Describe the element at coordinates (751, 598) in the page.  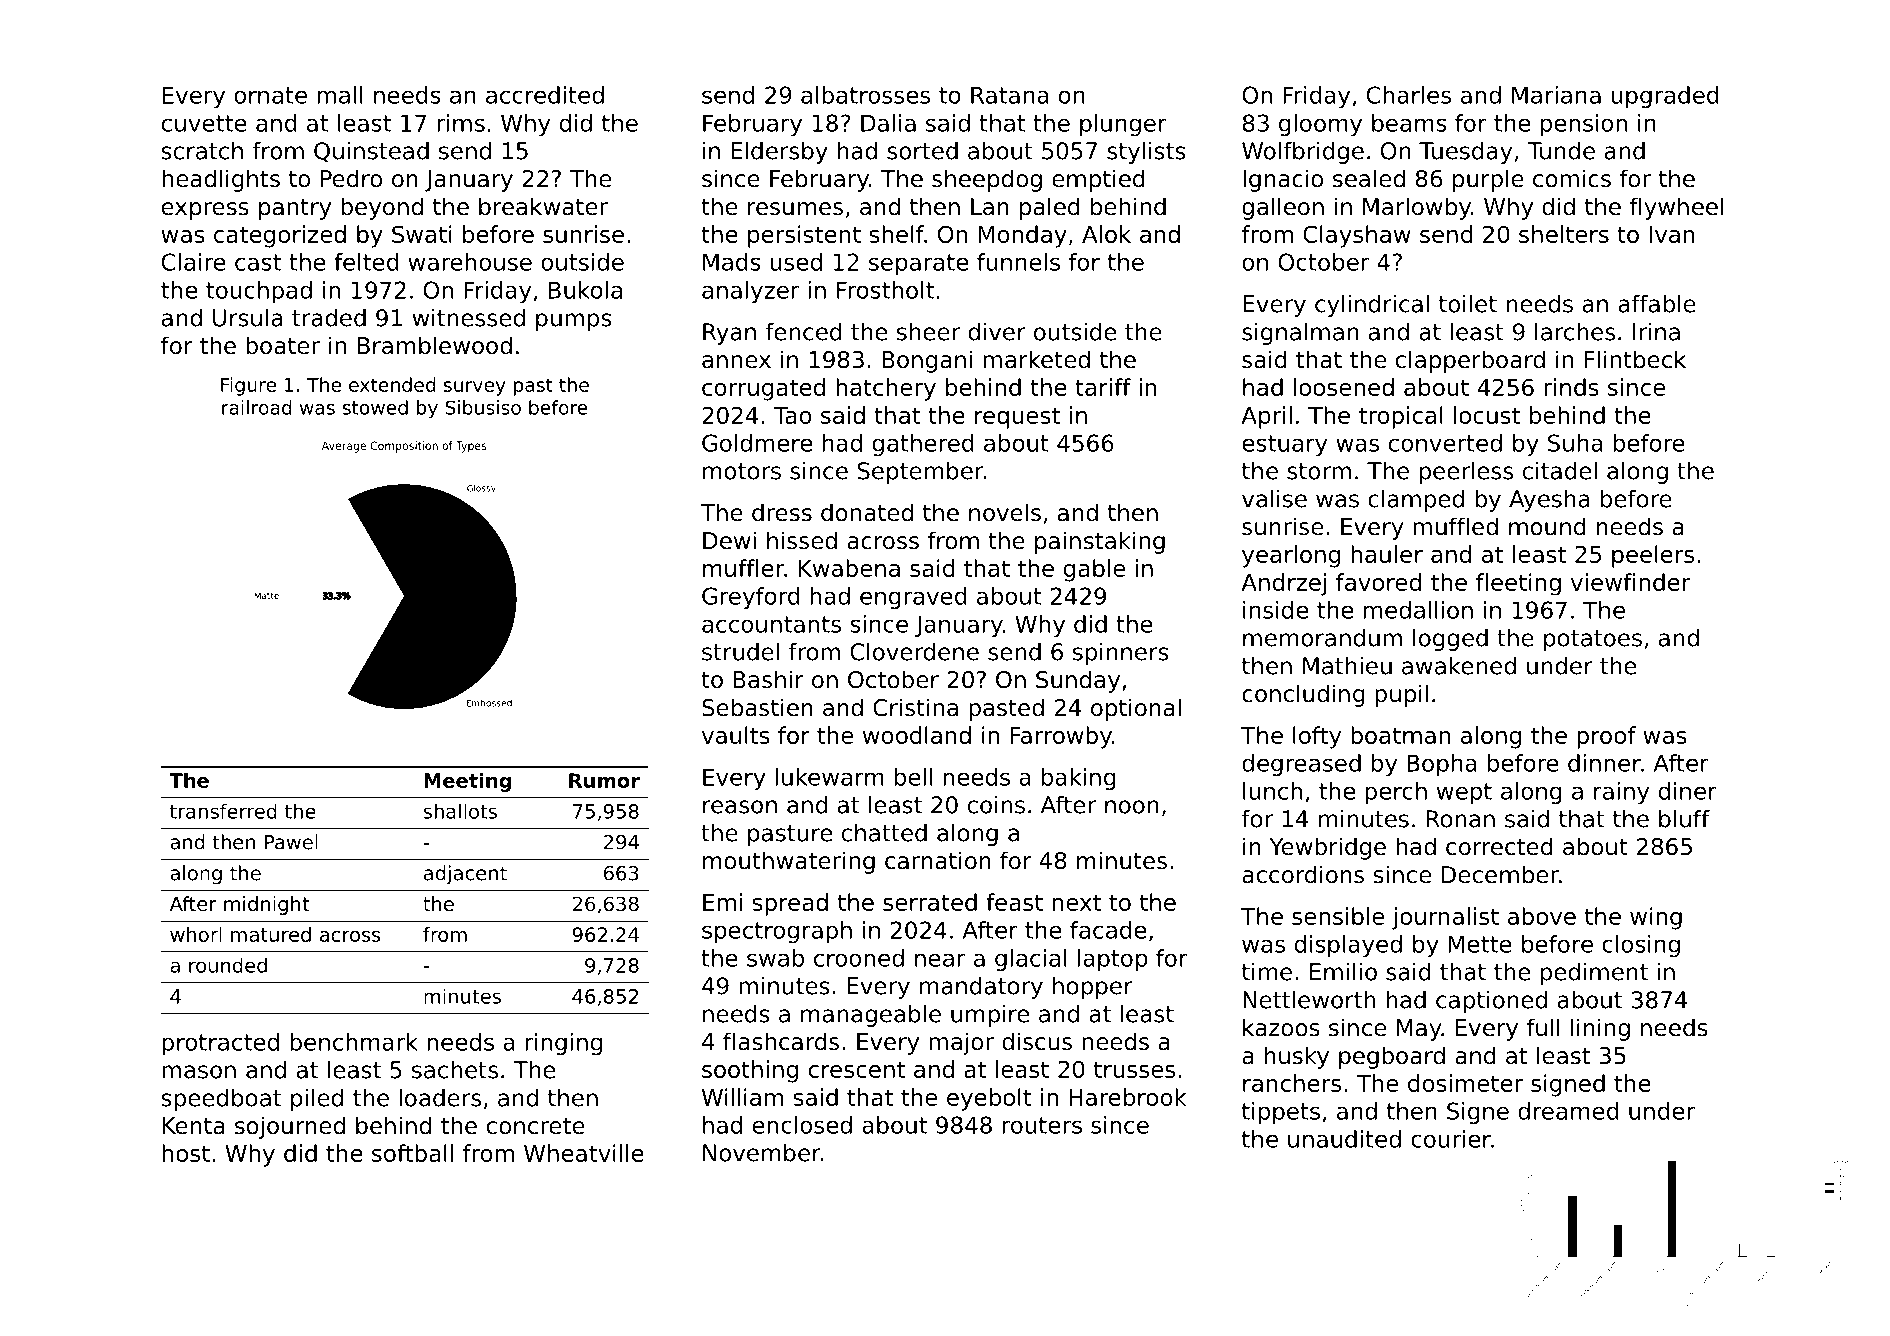
I see `Greyford` at that location.
